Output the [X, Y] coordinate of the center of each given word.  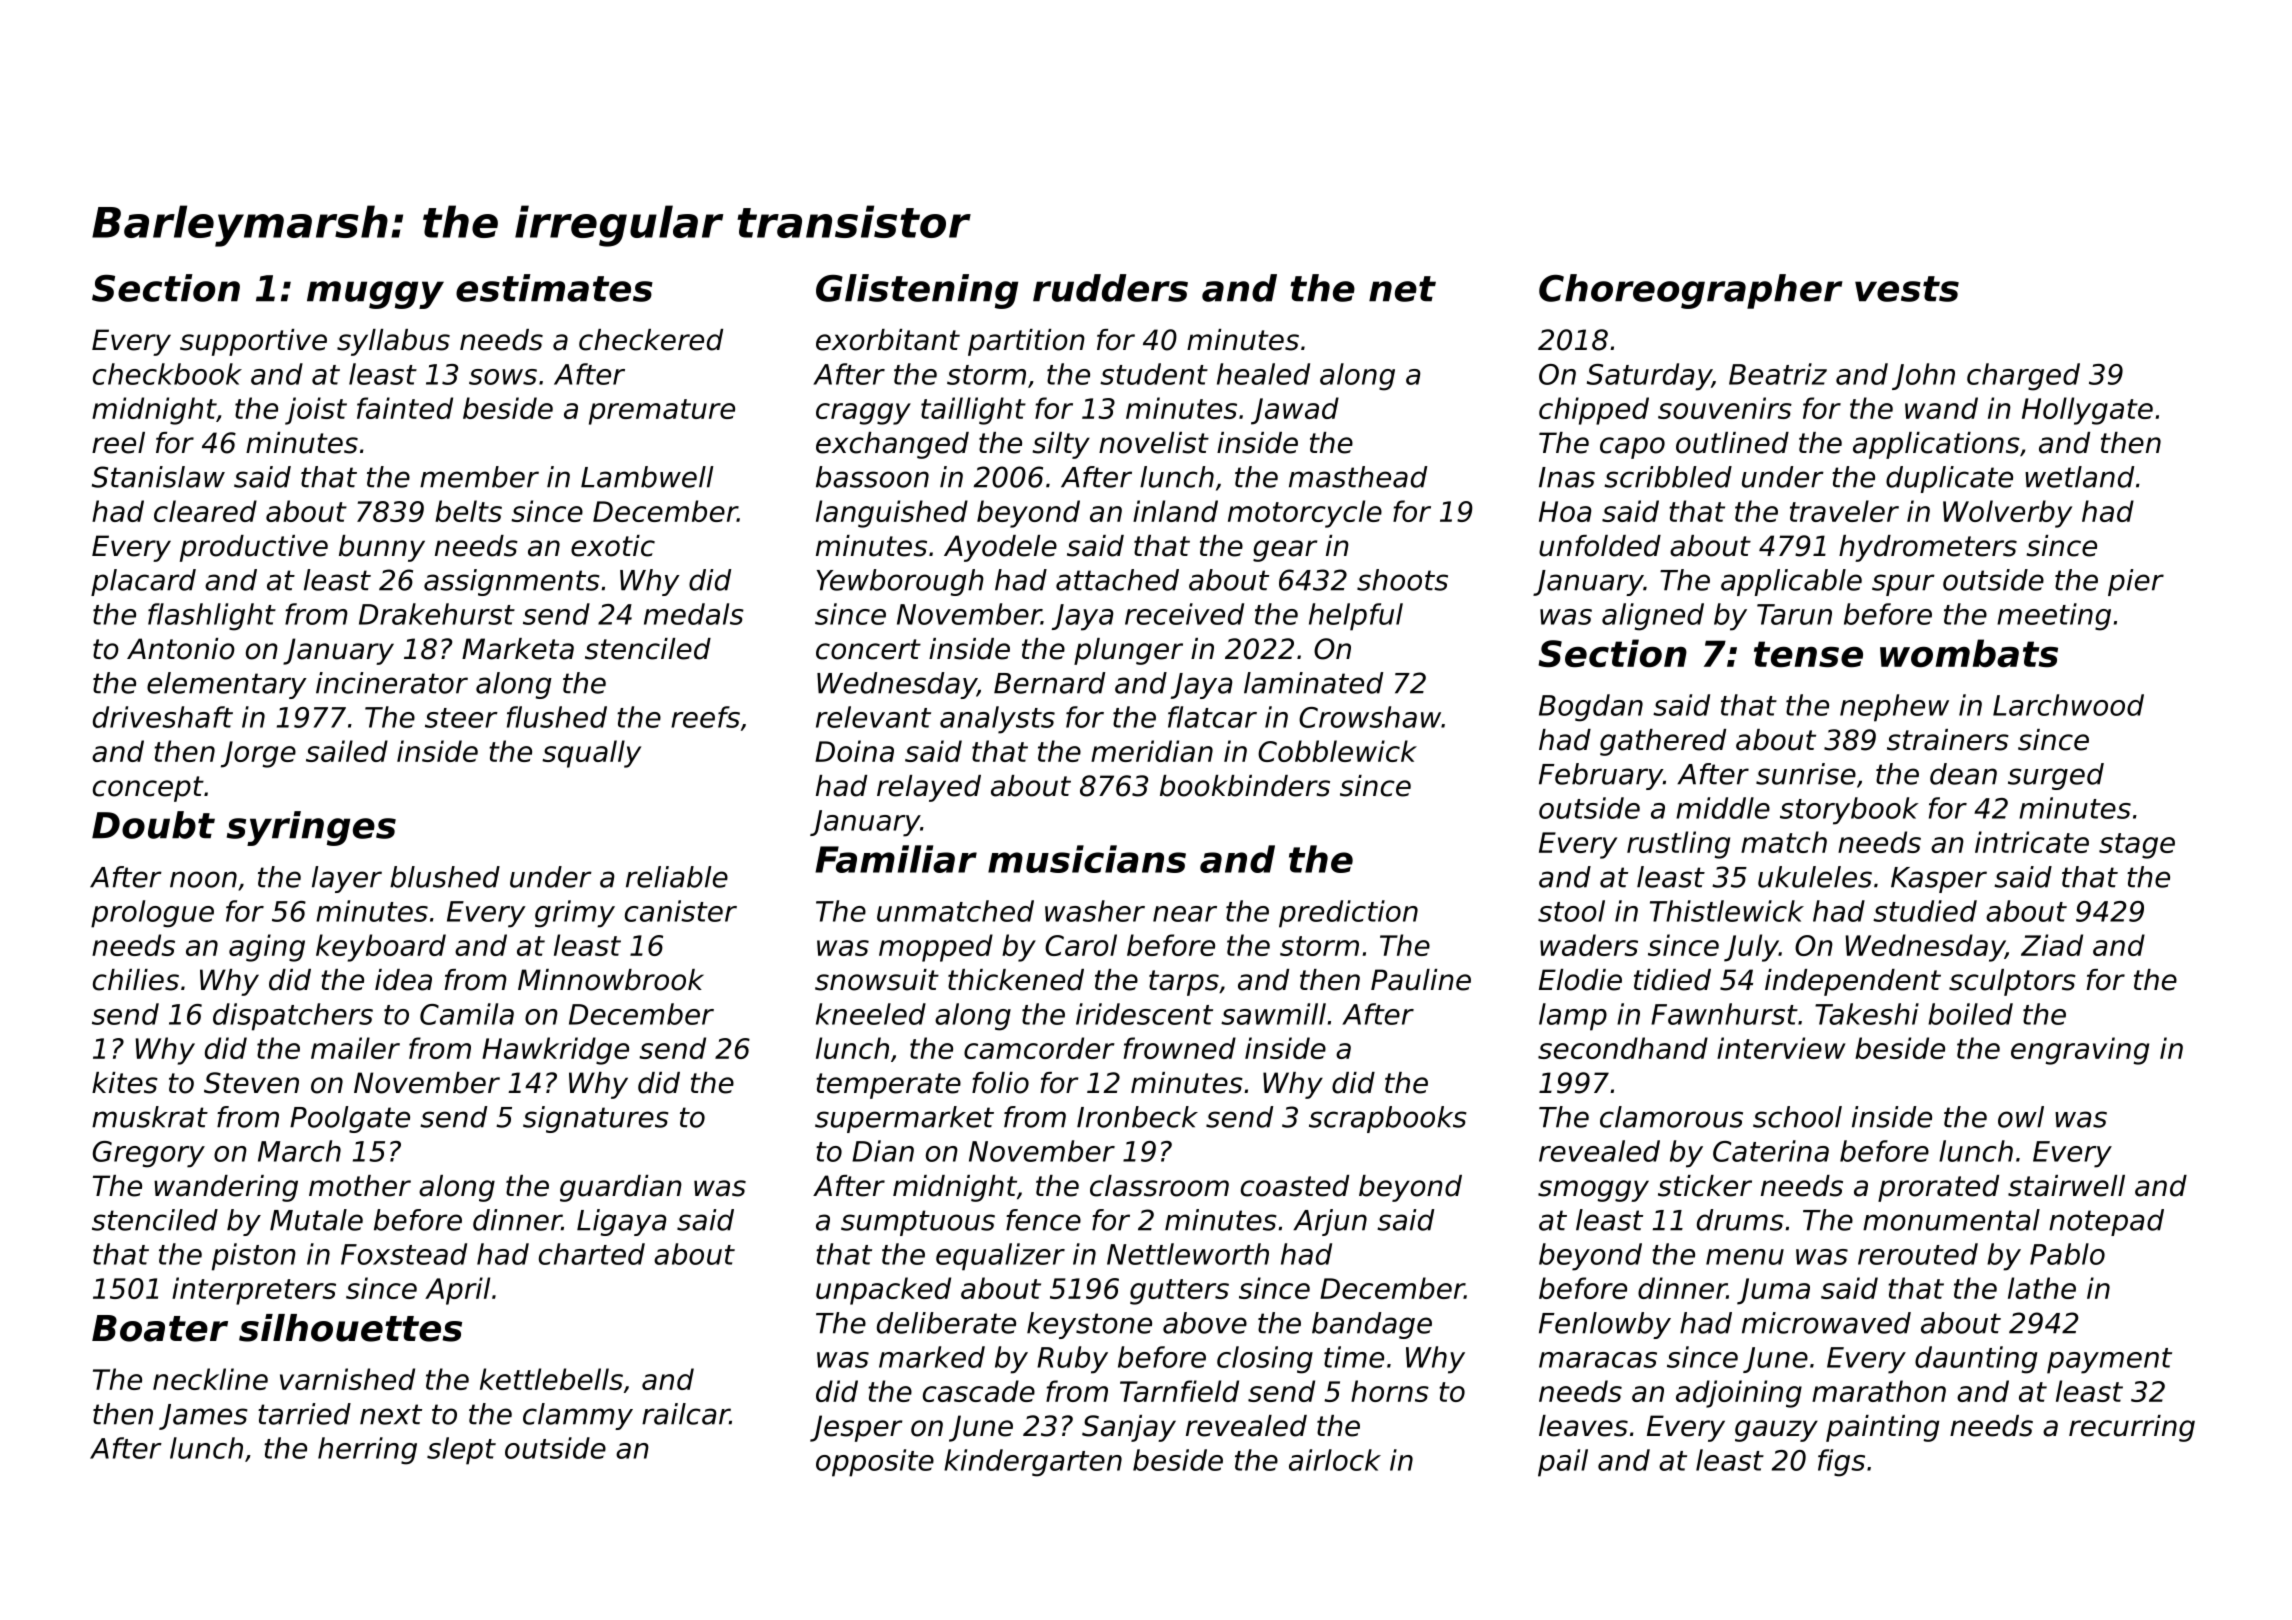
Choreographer [1691, 291]
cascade [979, 1391]
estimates [554, 288]
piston [254, 1257]
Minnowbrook [611, 980]
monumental [1951, 1220]
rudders [1110, 288]
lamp [1573, 1017]
